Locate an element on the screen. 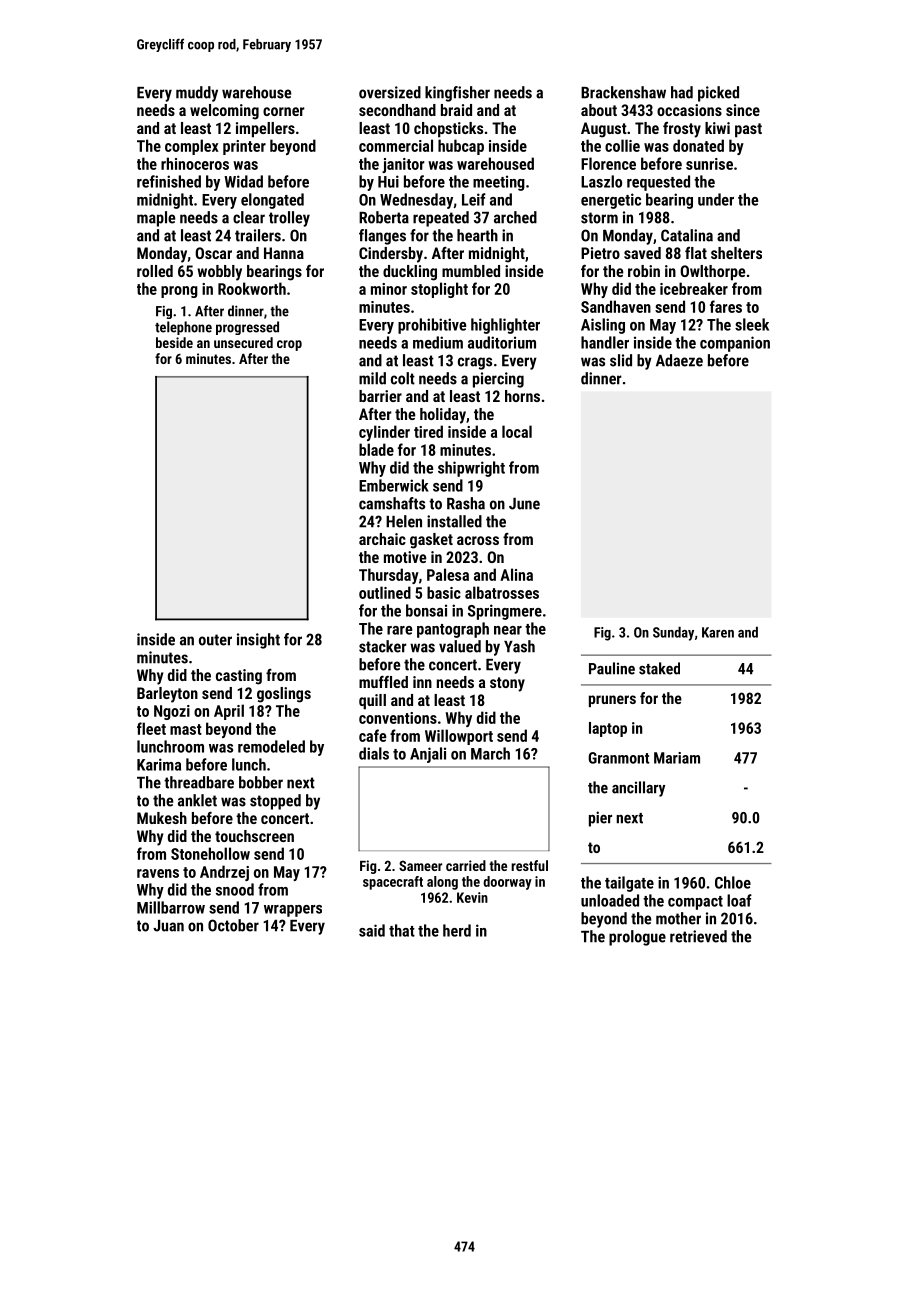  outer is located at coordinates (215, 640).
